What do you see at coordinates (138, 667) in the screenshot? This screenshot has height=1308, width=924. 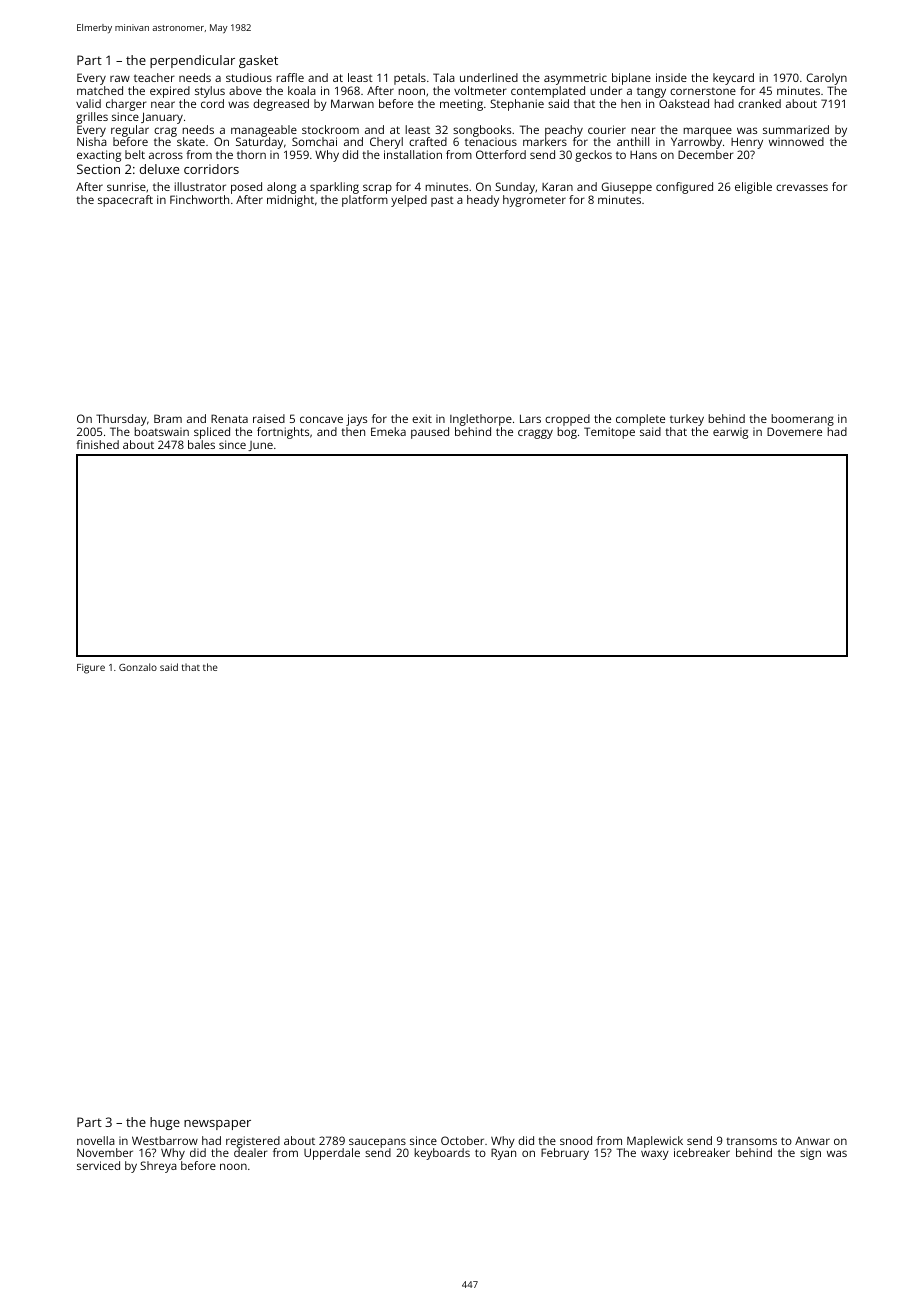 I see `Gonzalo` at bounding box center [138, 667].
